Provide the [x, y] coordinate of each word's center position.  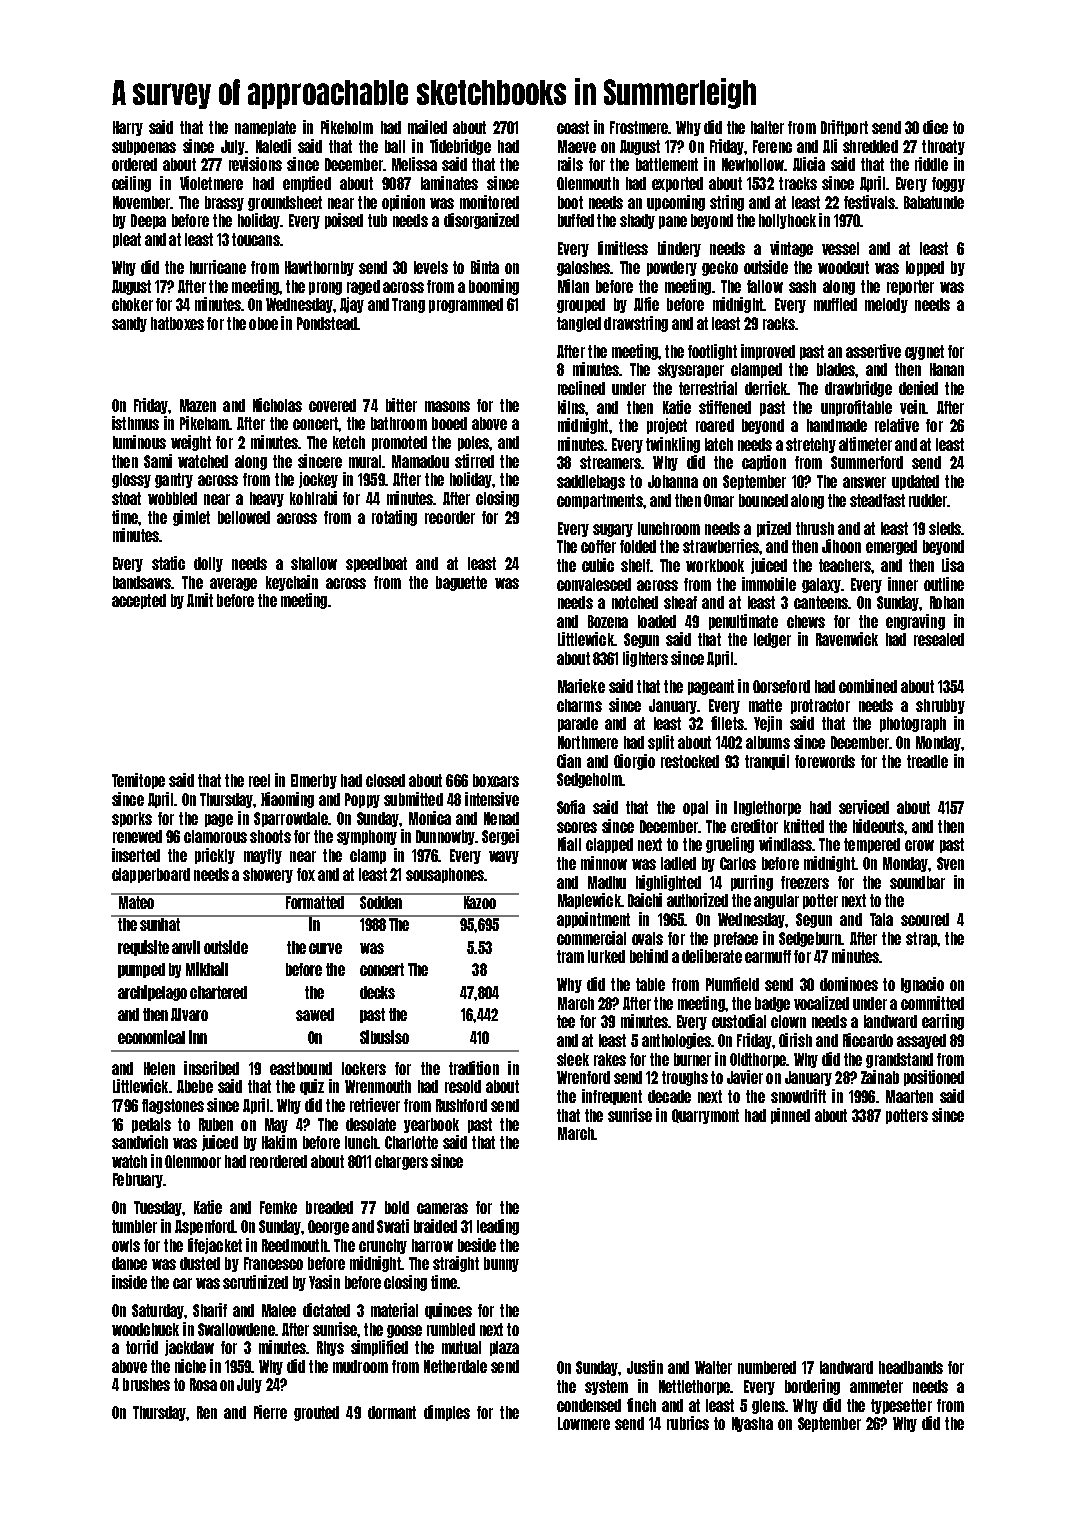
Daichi [645, 900]
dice [935, 127]
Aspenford [204, 1227]
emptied [307, 184]
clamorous [215, 836]
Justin [645, 1367]
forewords [825, 761]
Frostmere [639, 127]
